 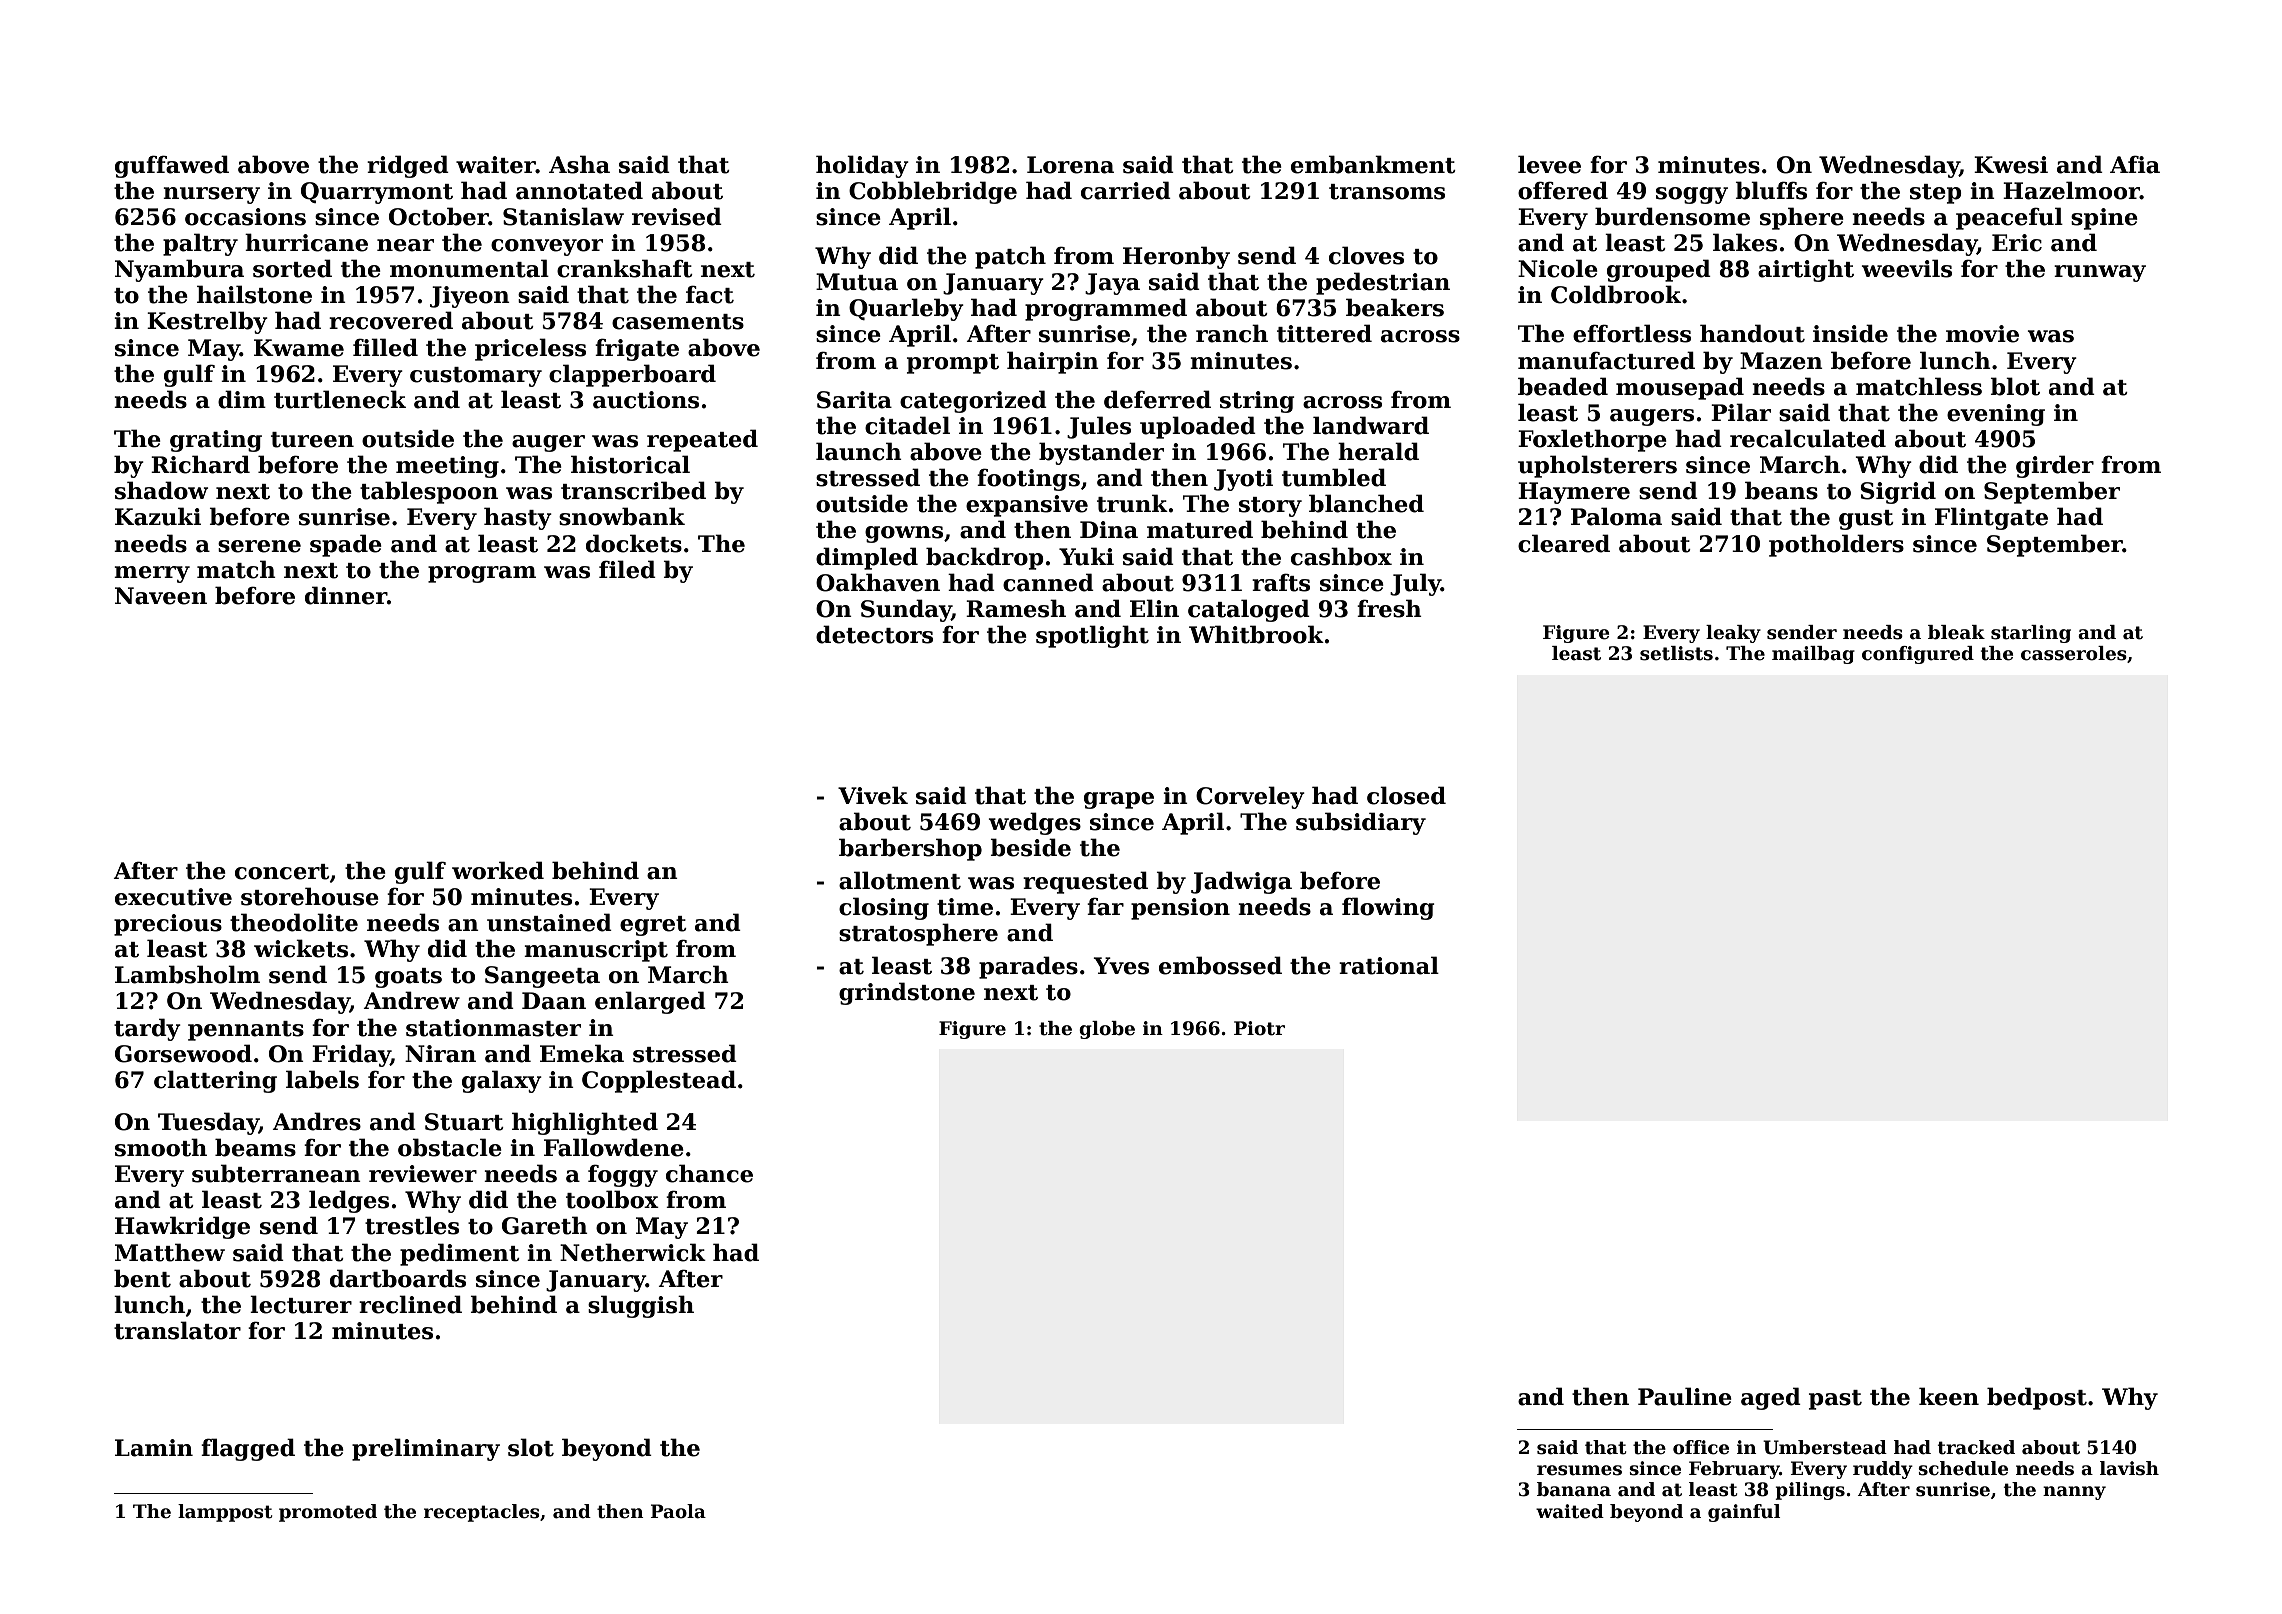 I want to click on toolbox, so click(x=612, y=1199).
